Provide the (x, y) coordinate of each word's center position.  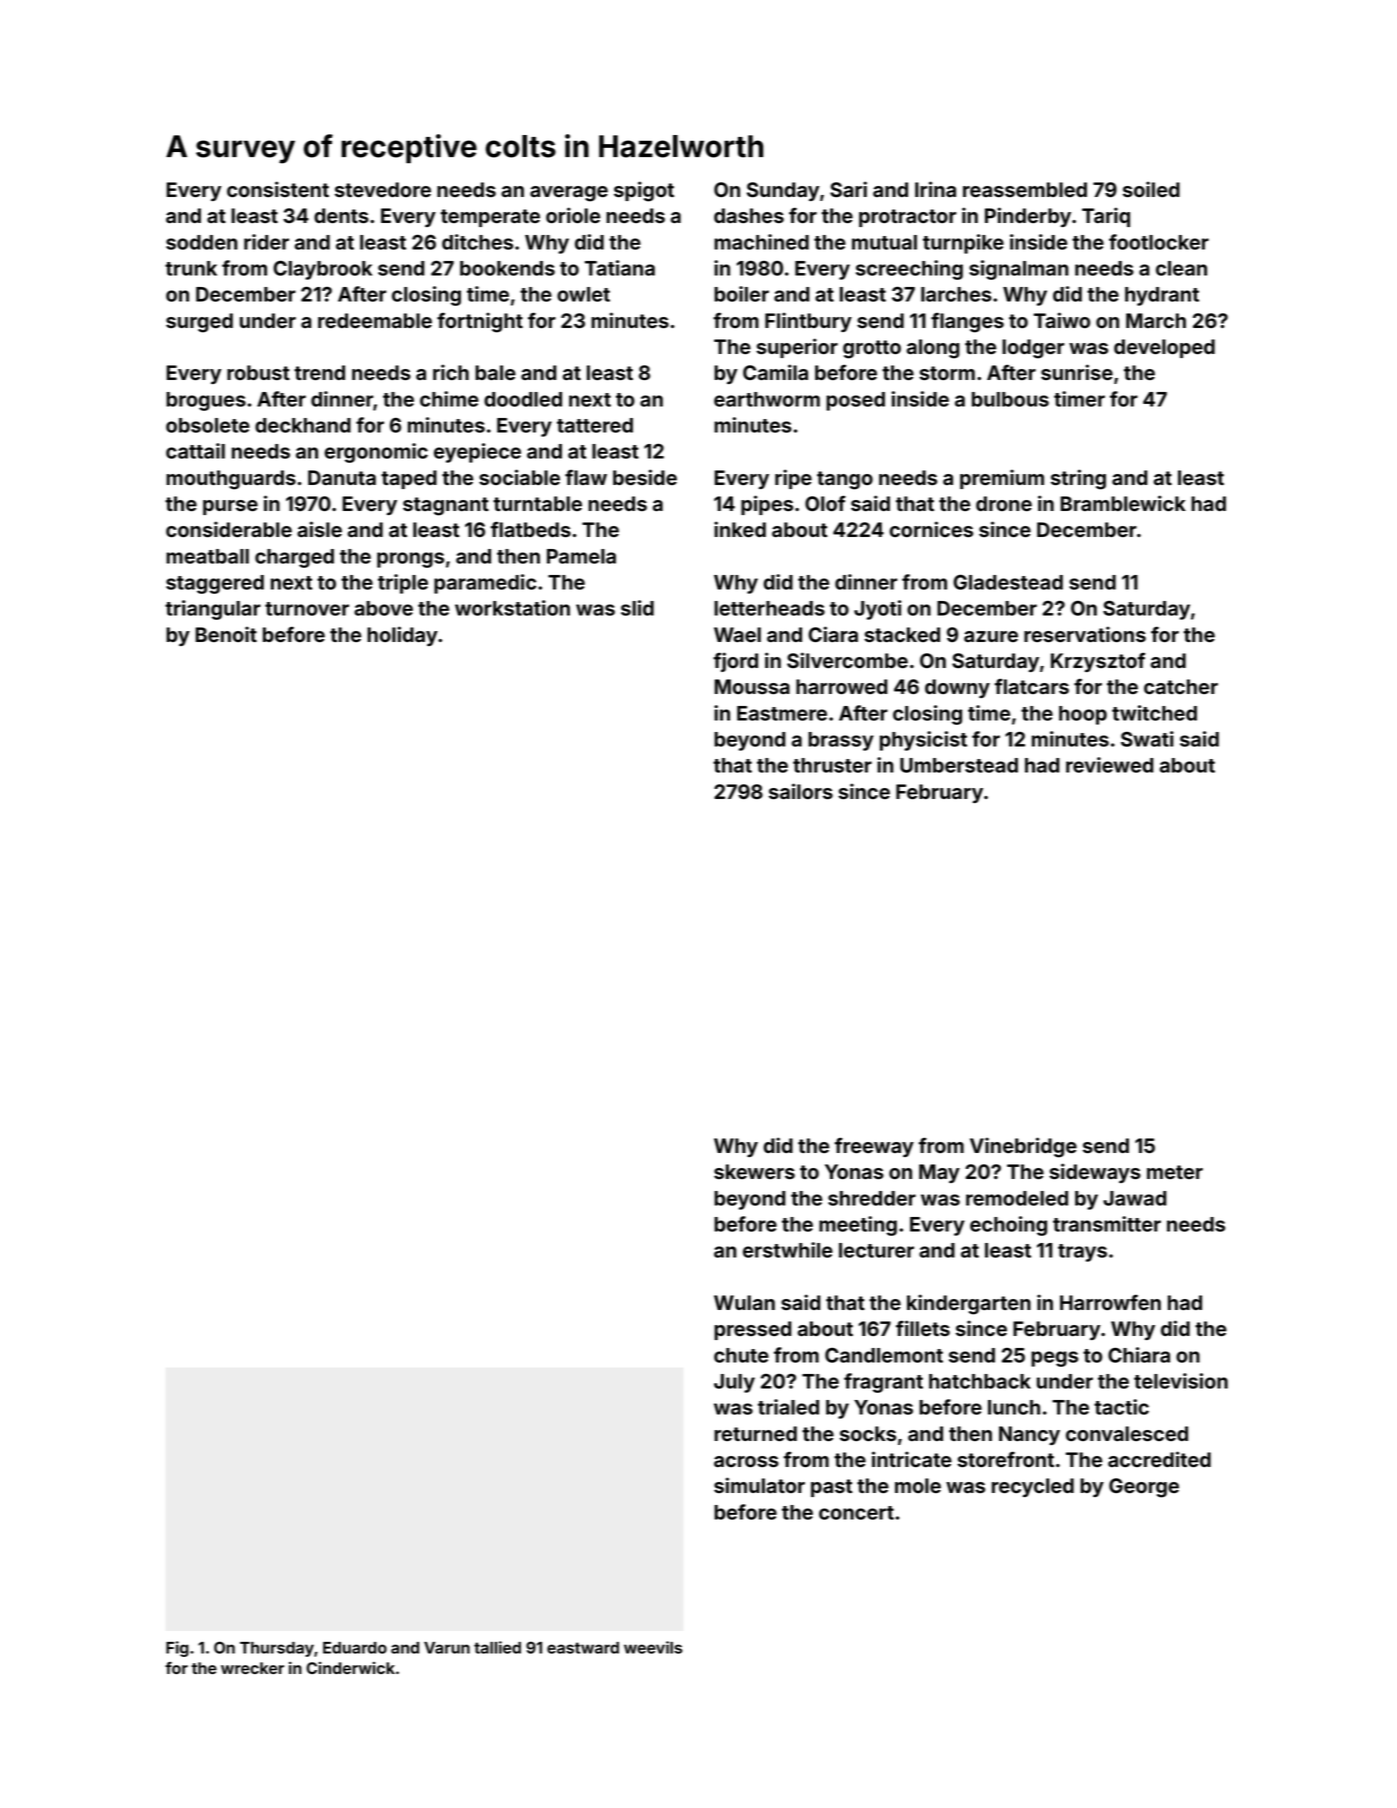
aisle (319, 529)
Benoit (226, 634)
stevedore (383, 190)
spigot (644, 191)
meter (1175, 1172)
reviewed (1109, 765)
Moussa (752, 686)
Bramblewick (1123, 503)
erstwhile (788, 1250)
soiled (1151, 189)
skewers (754, 1172)
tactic (1121, 1407)
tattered (595, 425)
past (831, 1488)
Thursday (277, 1649)
